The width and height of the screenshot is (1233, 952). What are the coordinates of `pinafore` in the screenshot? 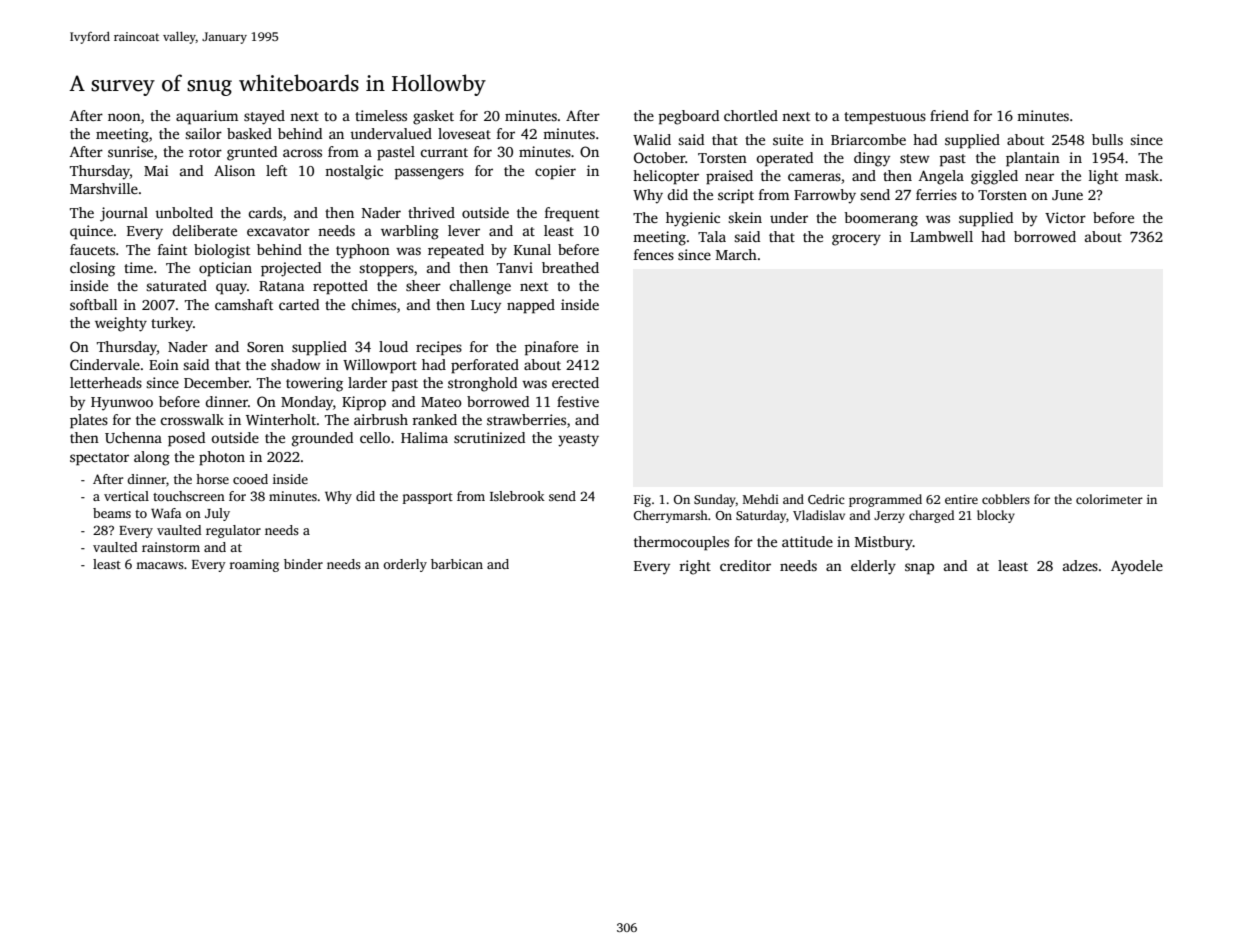 It's located at (551, 348).
